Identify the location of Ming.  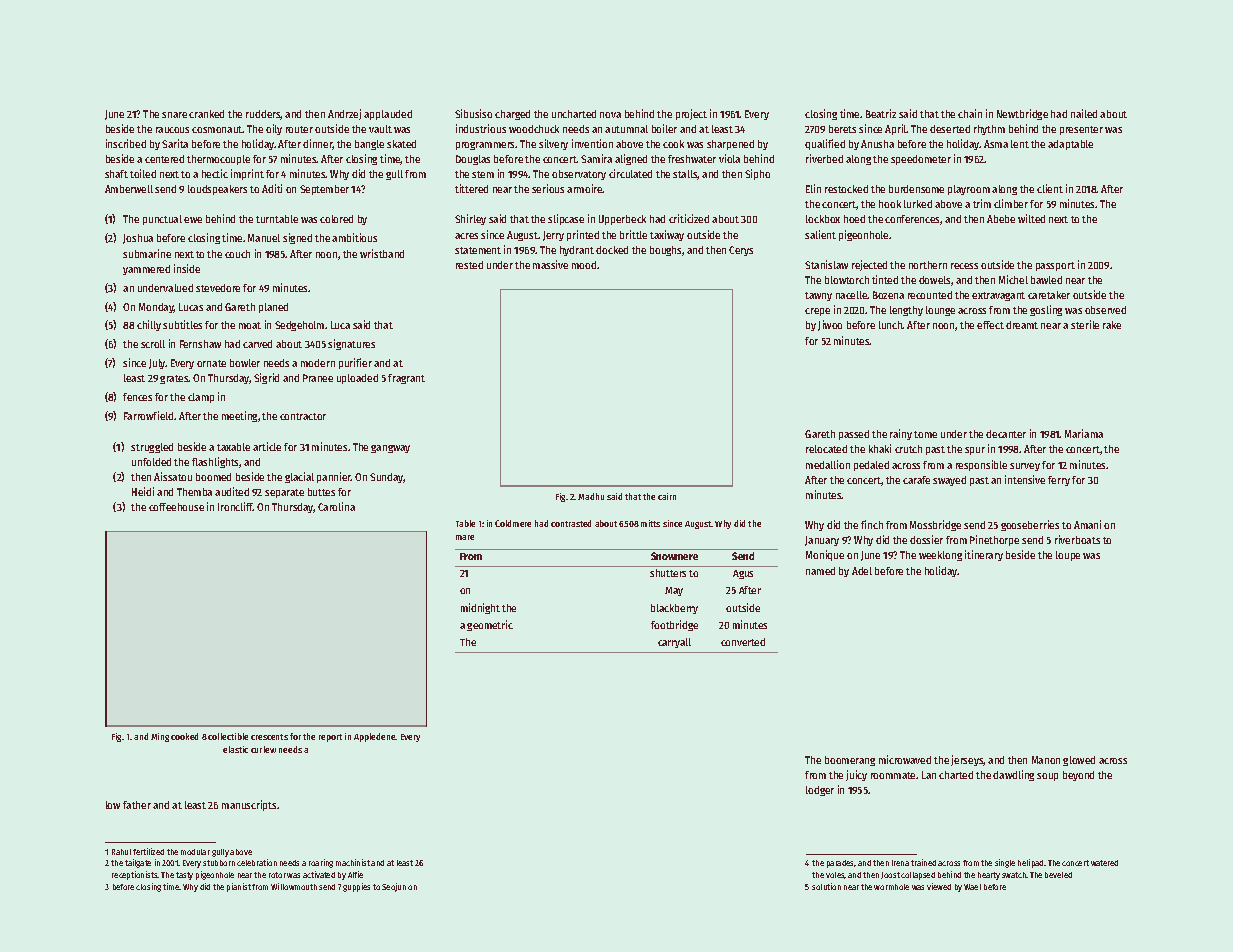
(160, 737).
